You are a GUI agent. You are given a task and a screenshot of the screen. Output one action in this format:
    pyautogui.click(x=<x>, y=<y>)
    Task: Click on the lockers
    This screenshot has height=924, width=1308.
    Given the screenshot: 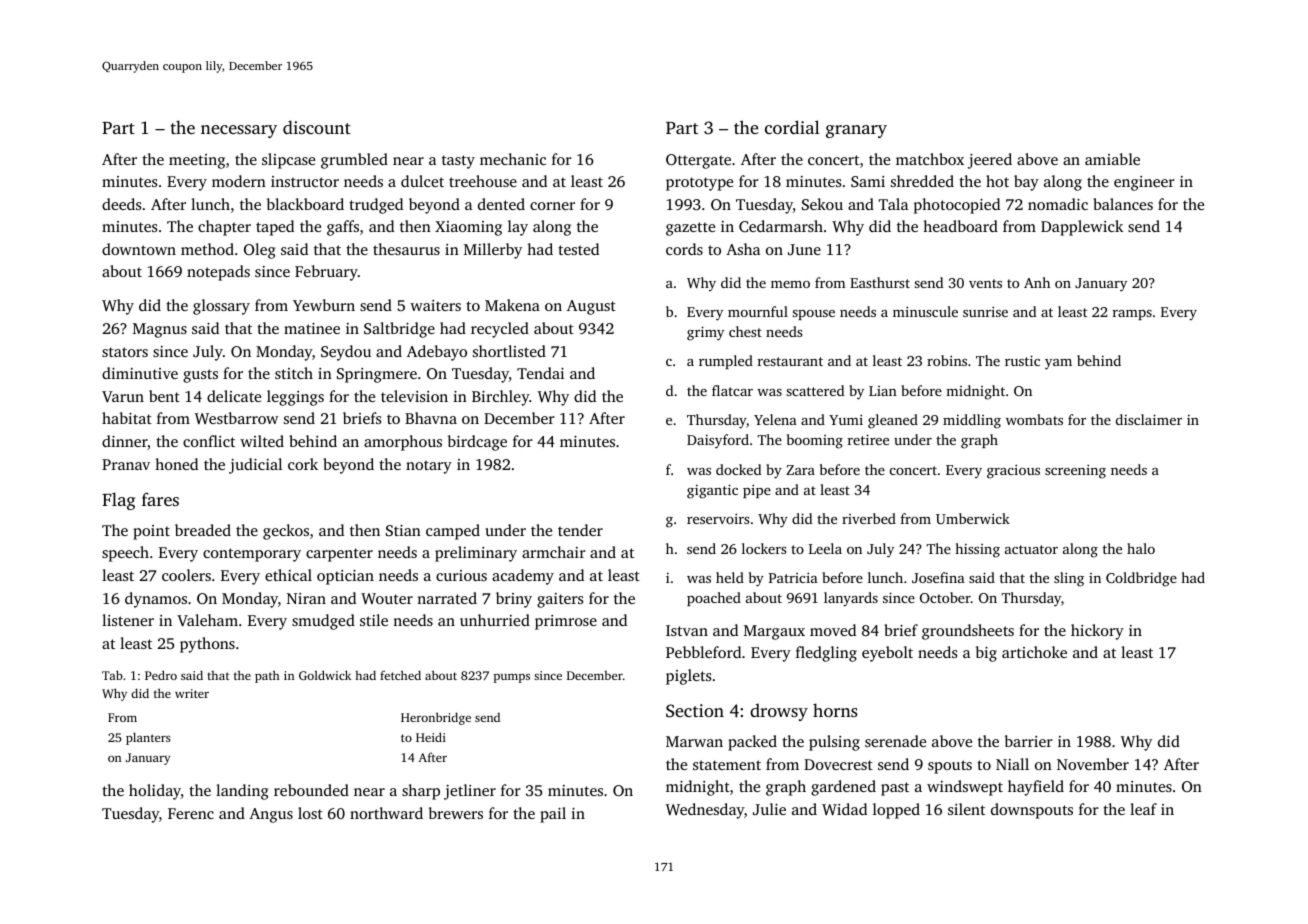 What is the action you would take?
    pyautogui.click(x=764, y=548)
